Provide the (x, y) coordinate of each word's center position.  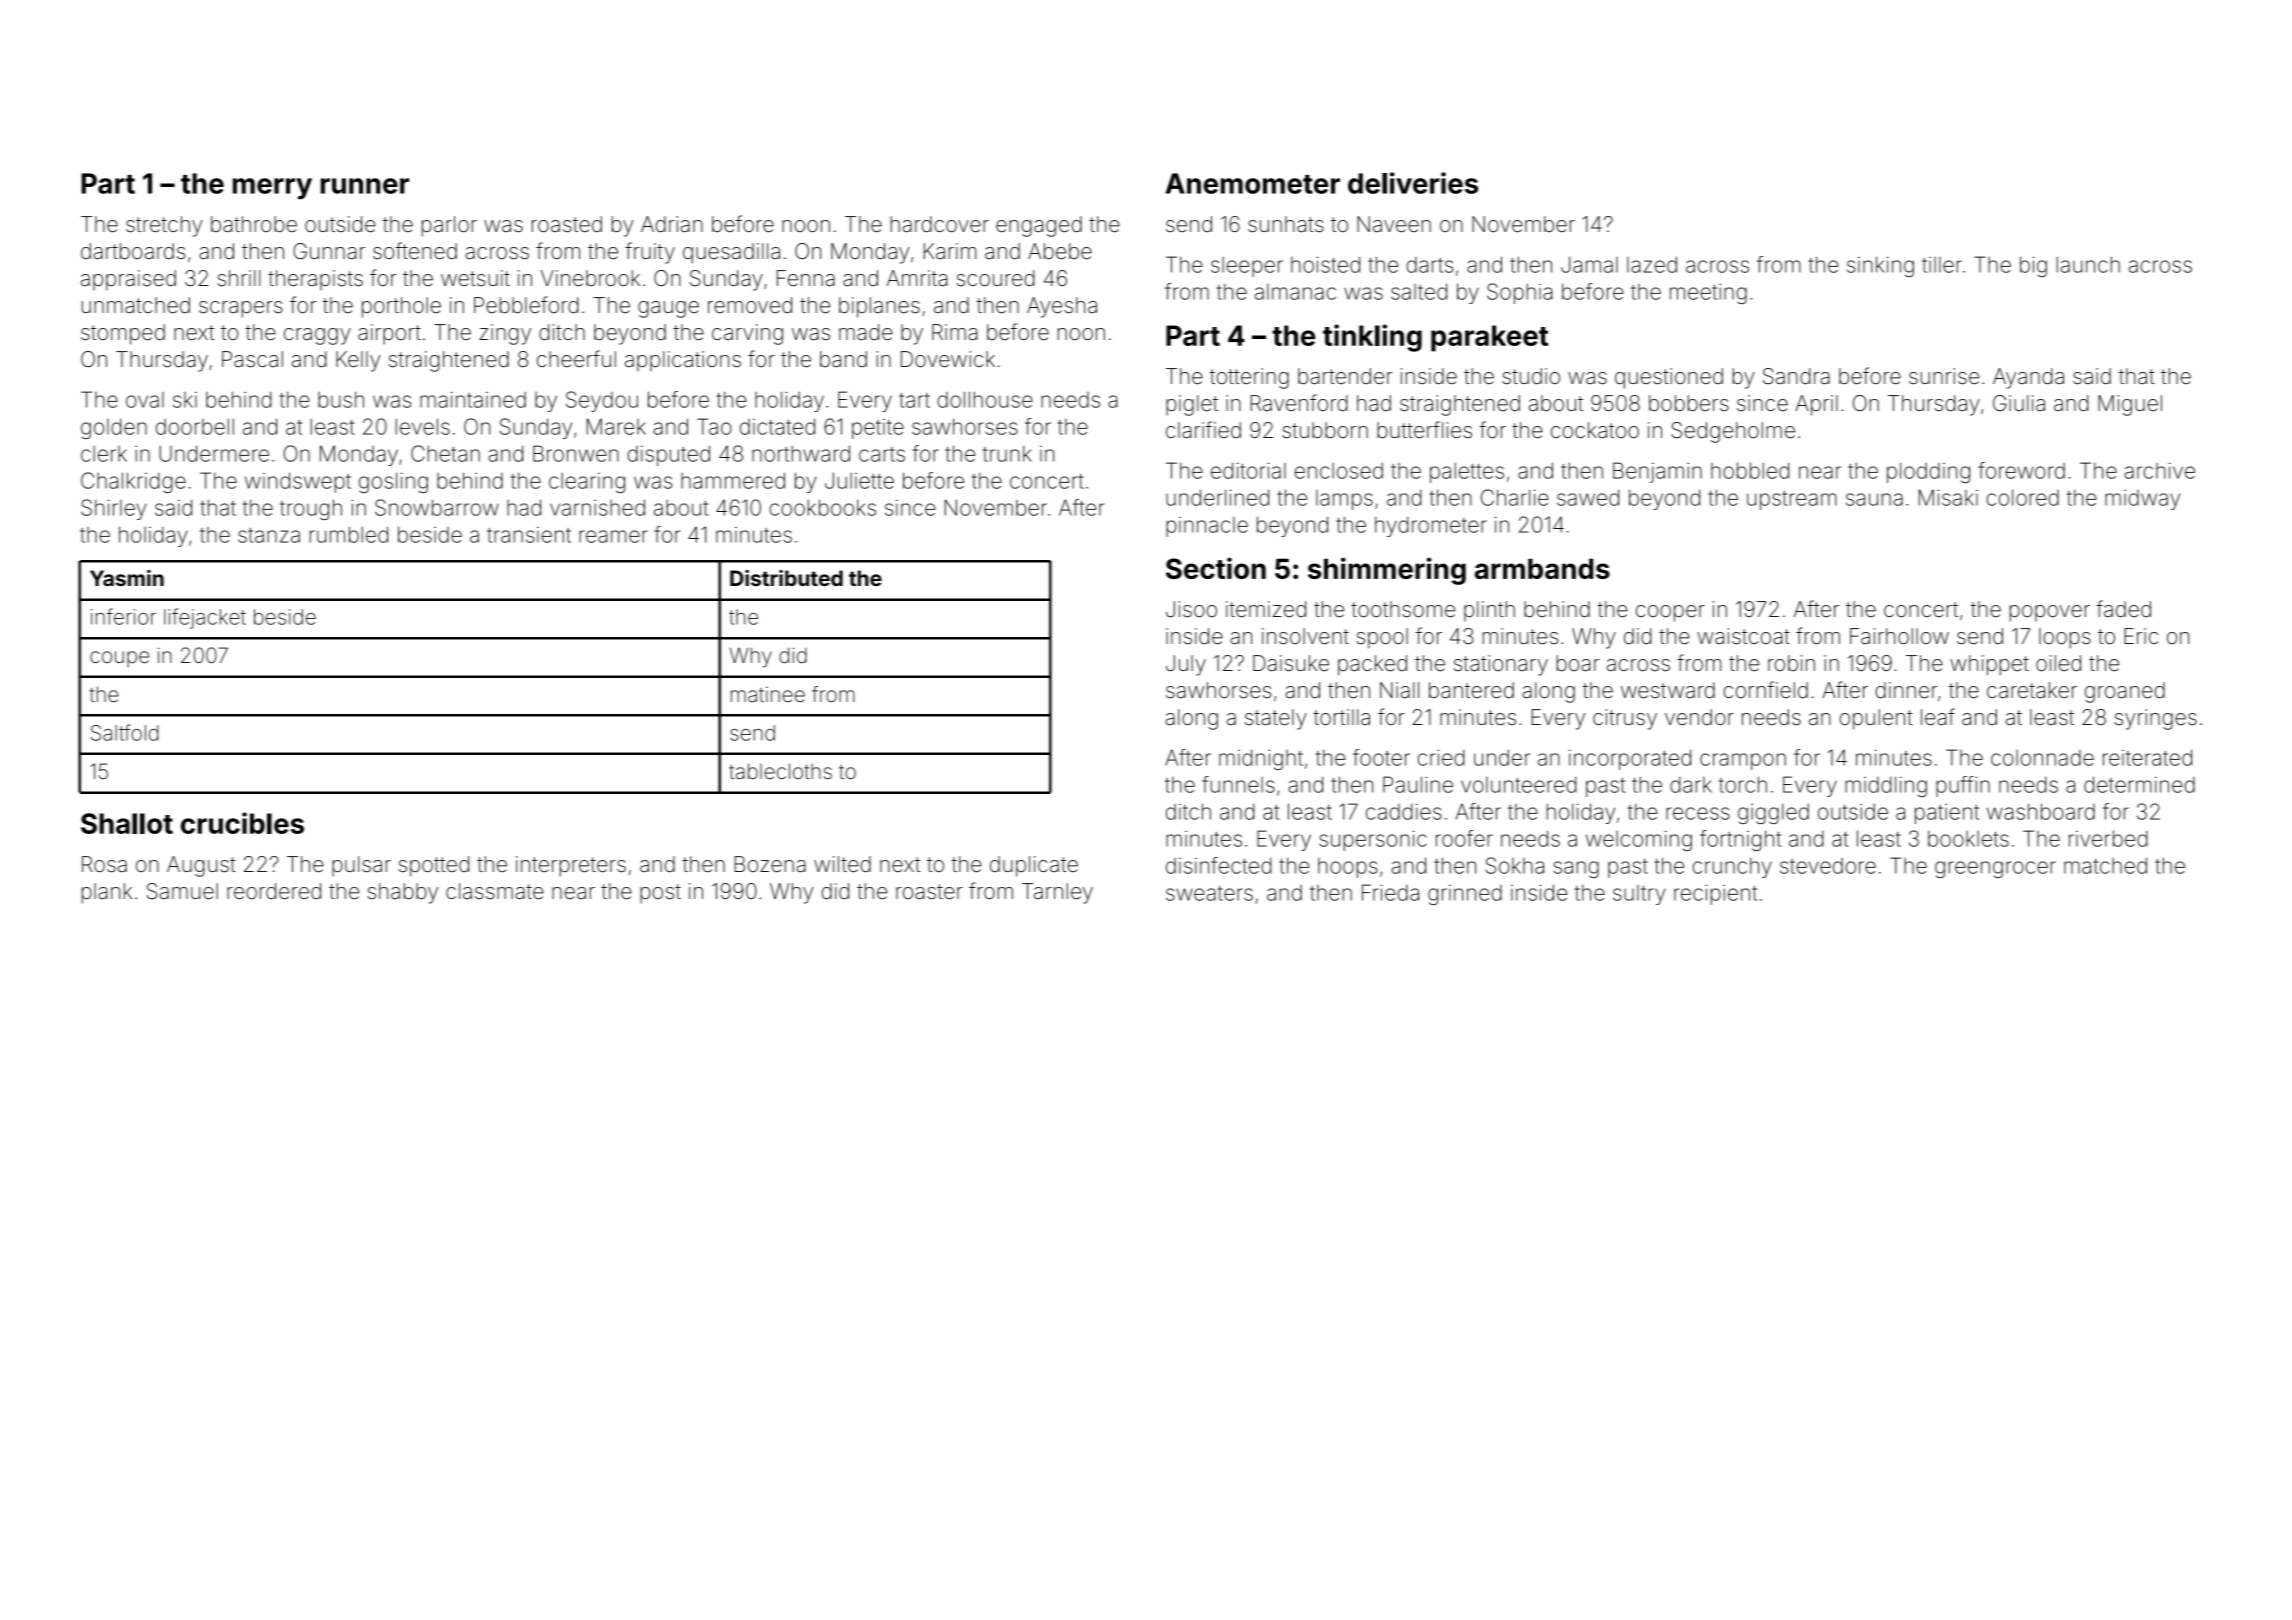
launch (2088, 264)
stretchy (164, 226)
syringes (2156, 719)
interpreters (571, 866)
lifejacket (205, 618)
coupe (119, 659)
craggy (317, 336)
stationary (1501, 665)
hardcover (940, 224)
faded (2123, 609)
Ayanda (2028, 378)
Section (1216, 568)
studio (1531, 376)
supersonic (1373, 840)
